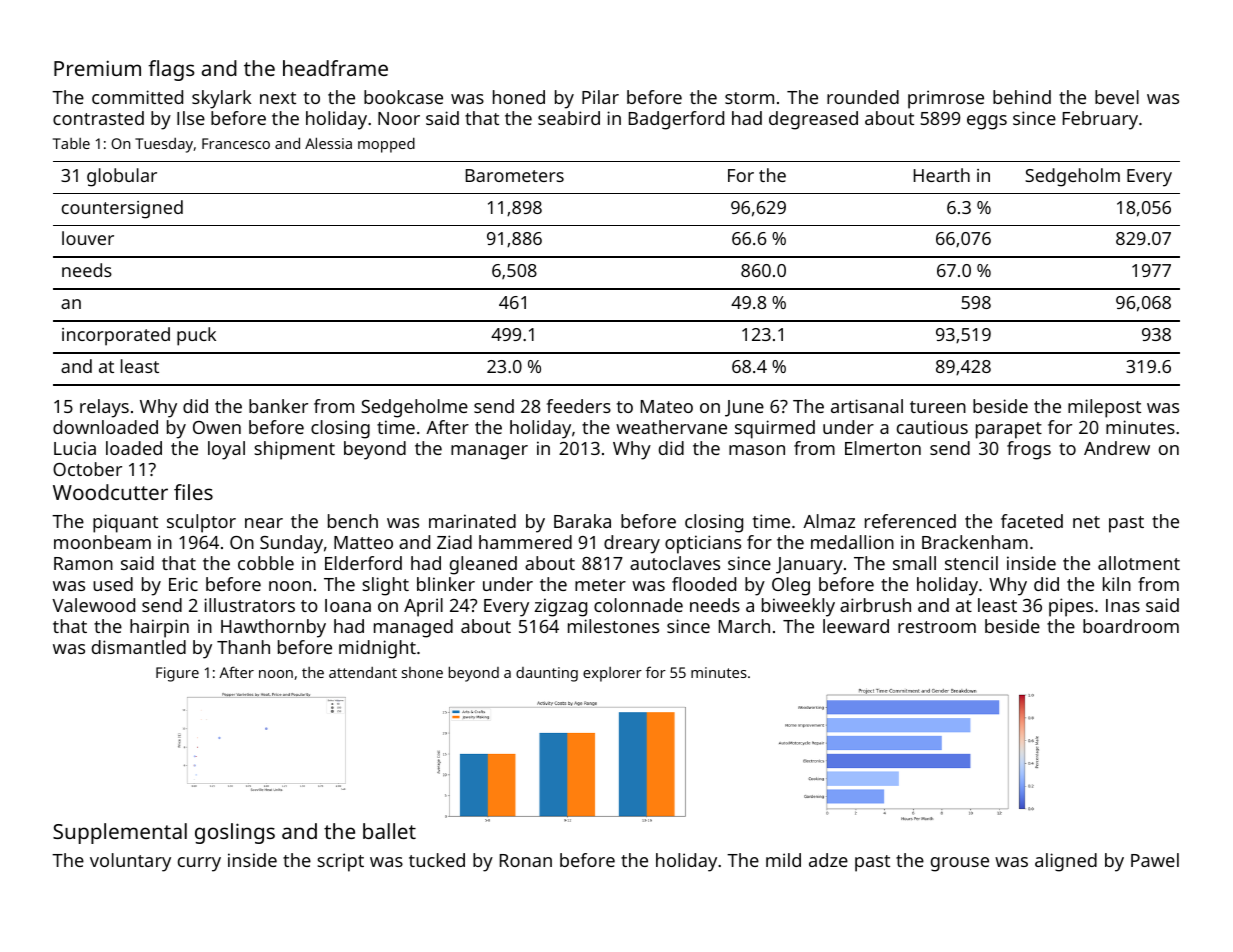  I want to click on Owen, so click(217, 427).
